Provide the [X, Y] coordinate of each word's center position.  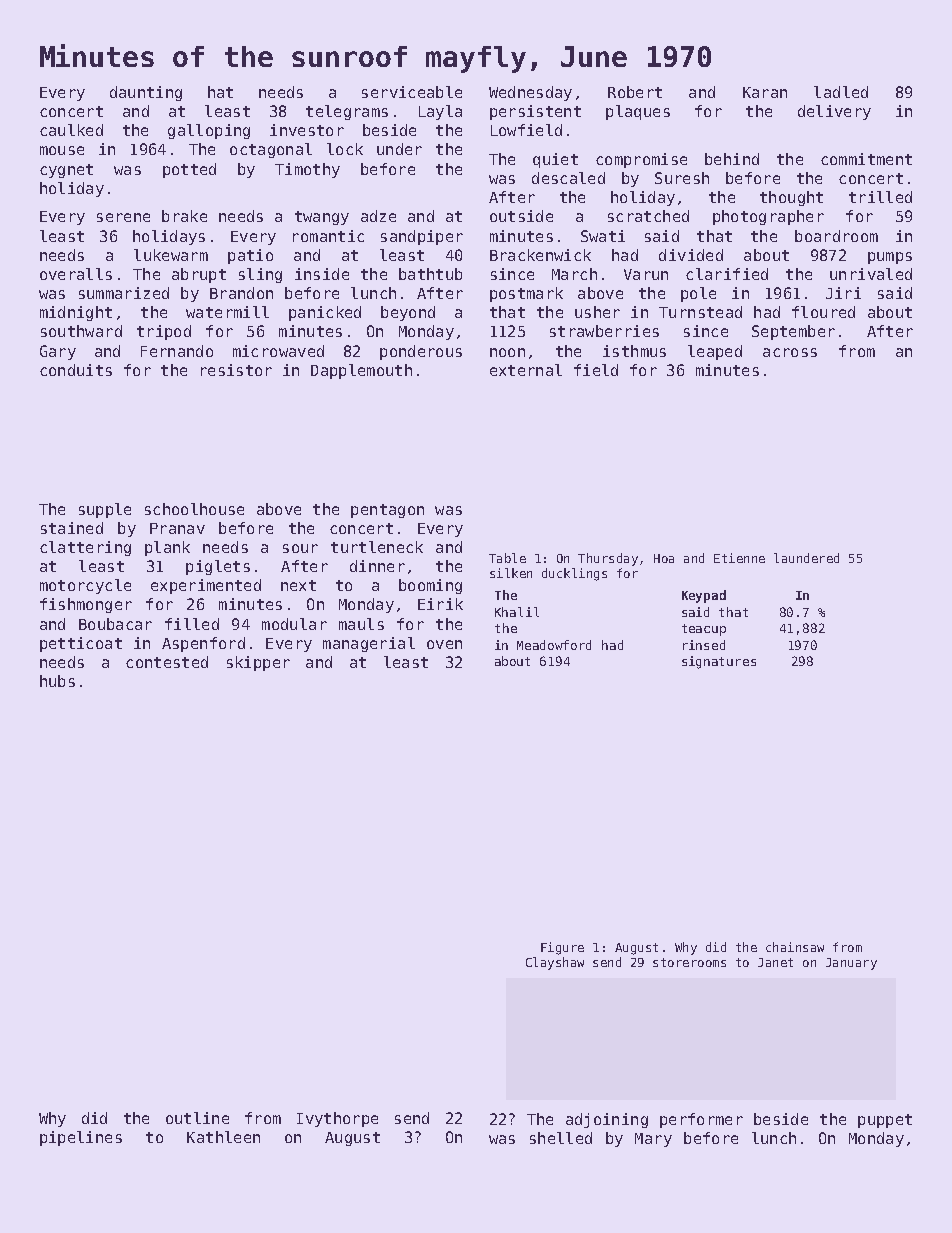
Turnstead [700, 312]
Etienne [739, 558]
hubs [57, 681]
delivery [834, 112]
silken [511, 573]
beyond [408, 313]
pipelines [81, 1138]
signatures [719, 662]
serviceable [412, 92]
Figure [562, 948]
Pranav [177, 528]
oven [444, 644]
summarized [124, 293]
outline [197, 1118]
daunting [146, 93]
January [851, 964]
